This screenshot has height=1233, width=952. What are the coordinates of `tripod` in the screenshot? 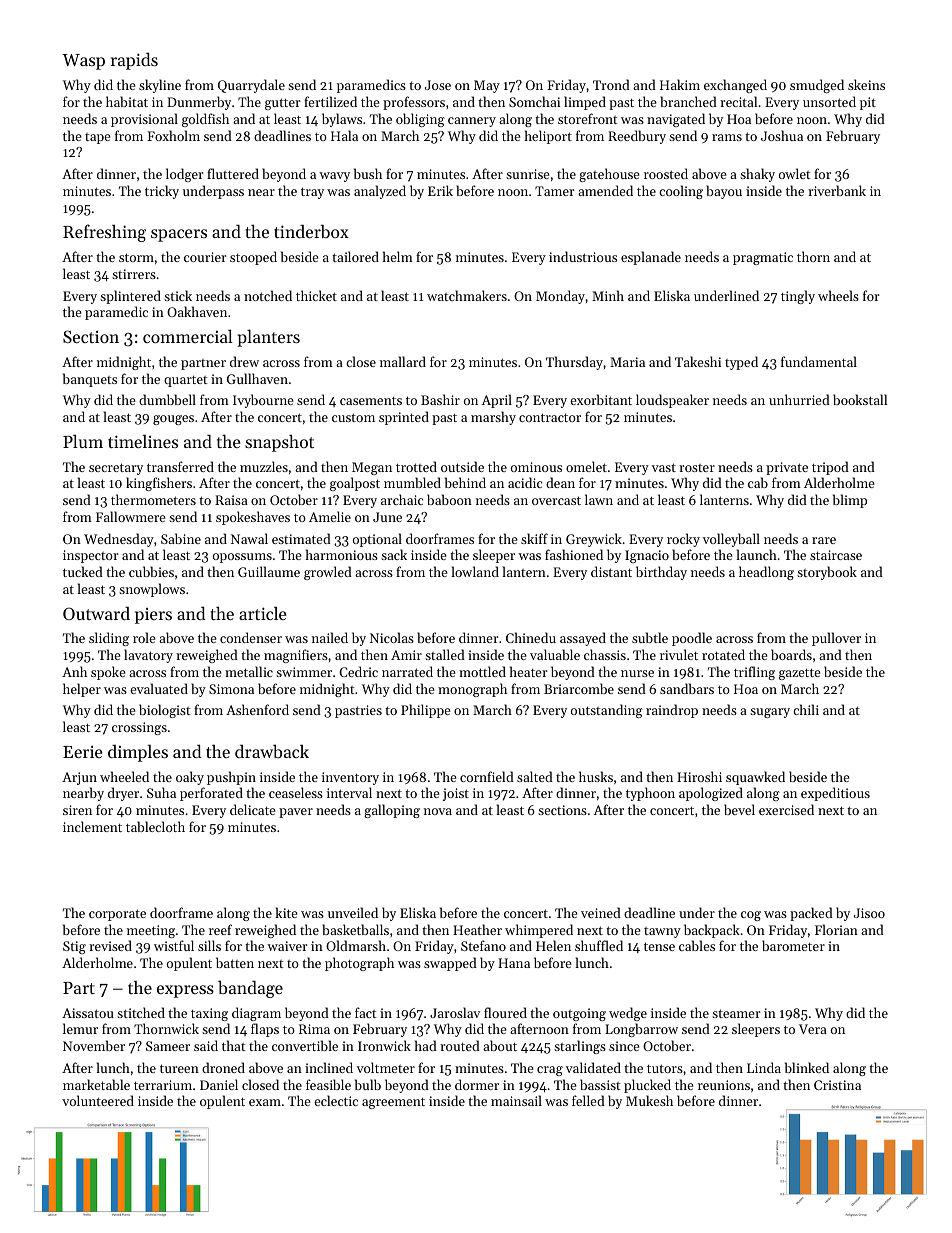 It's located at (830, 468).
